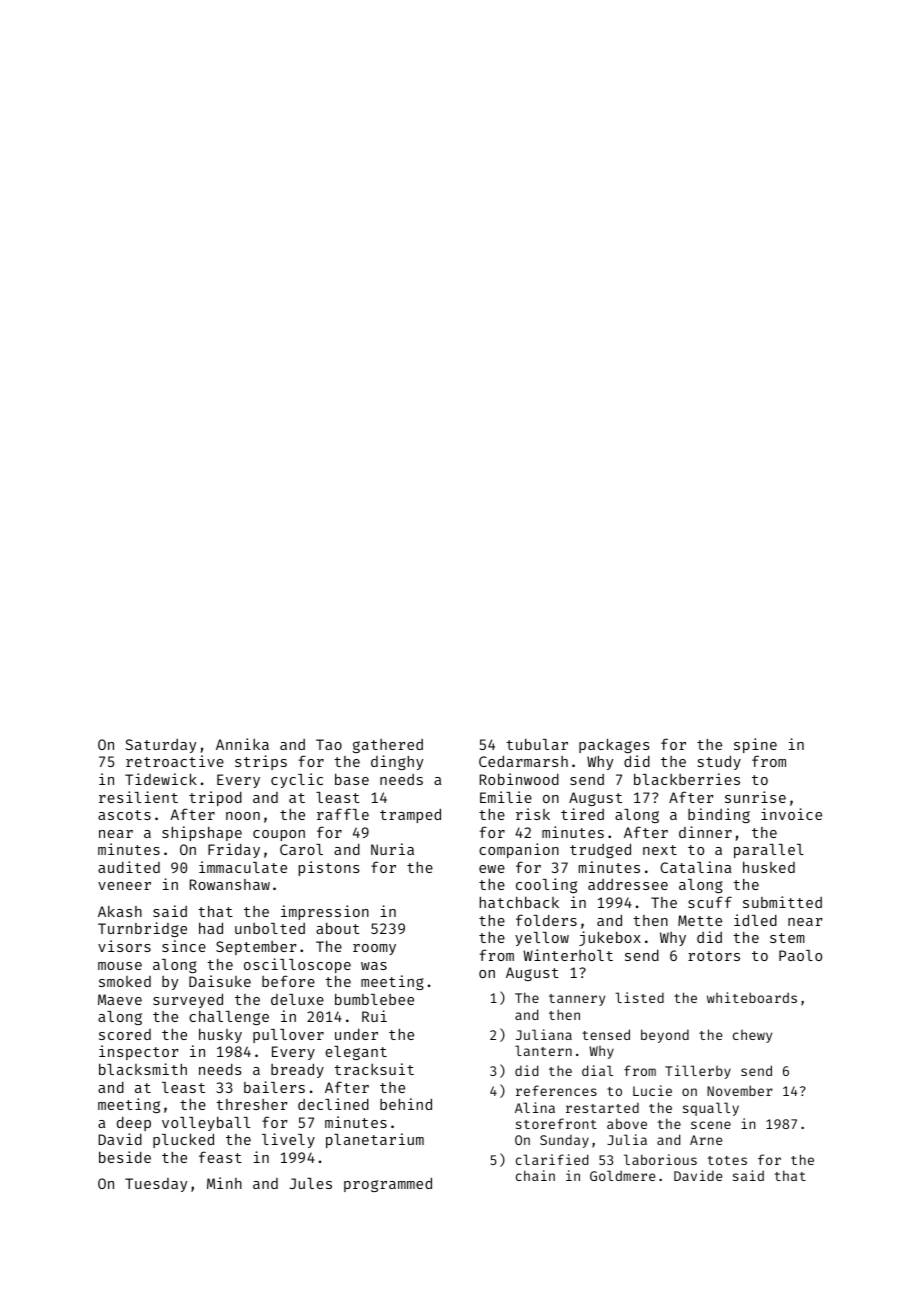  I want to click on thresher, so click(251, 1104).
